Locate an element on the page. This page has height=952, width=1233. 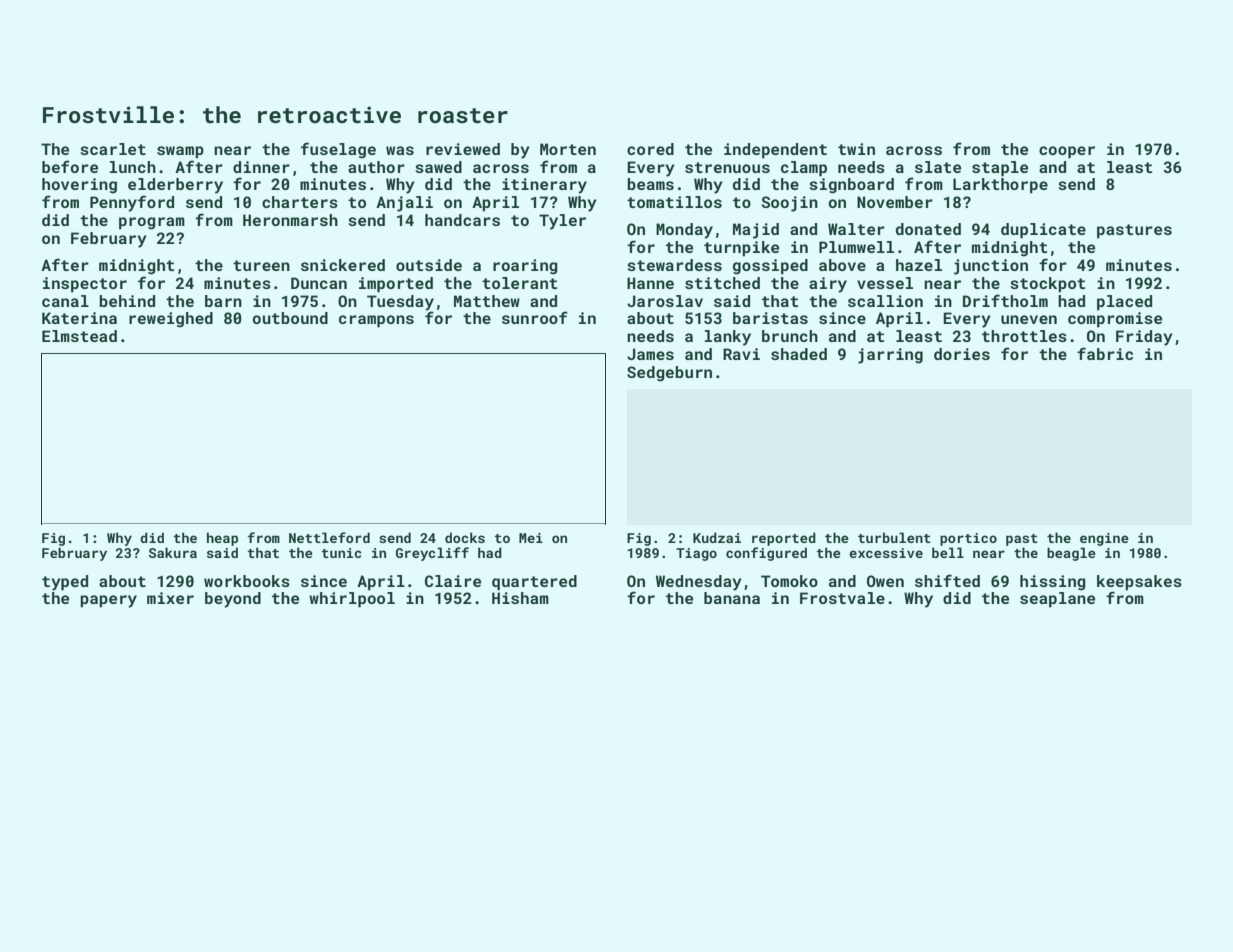
reweighed is located at coordinates (171, 320).
